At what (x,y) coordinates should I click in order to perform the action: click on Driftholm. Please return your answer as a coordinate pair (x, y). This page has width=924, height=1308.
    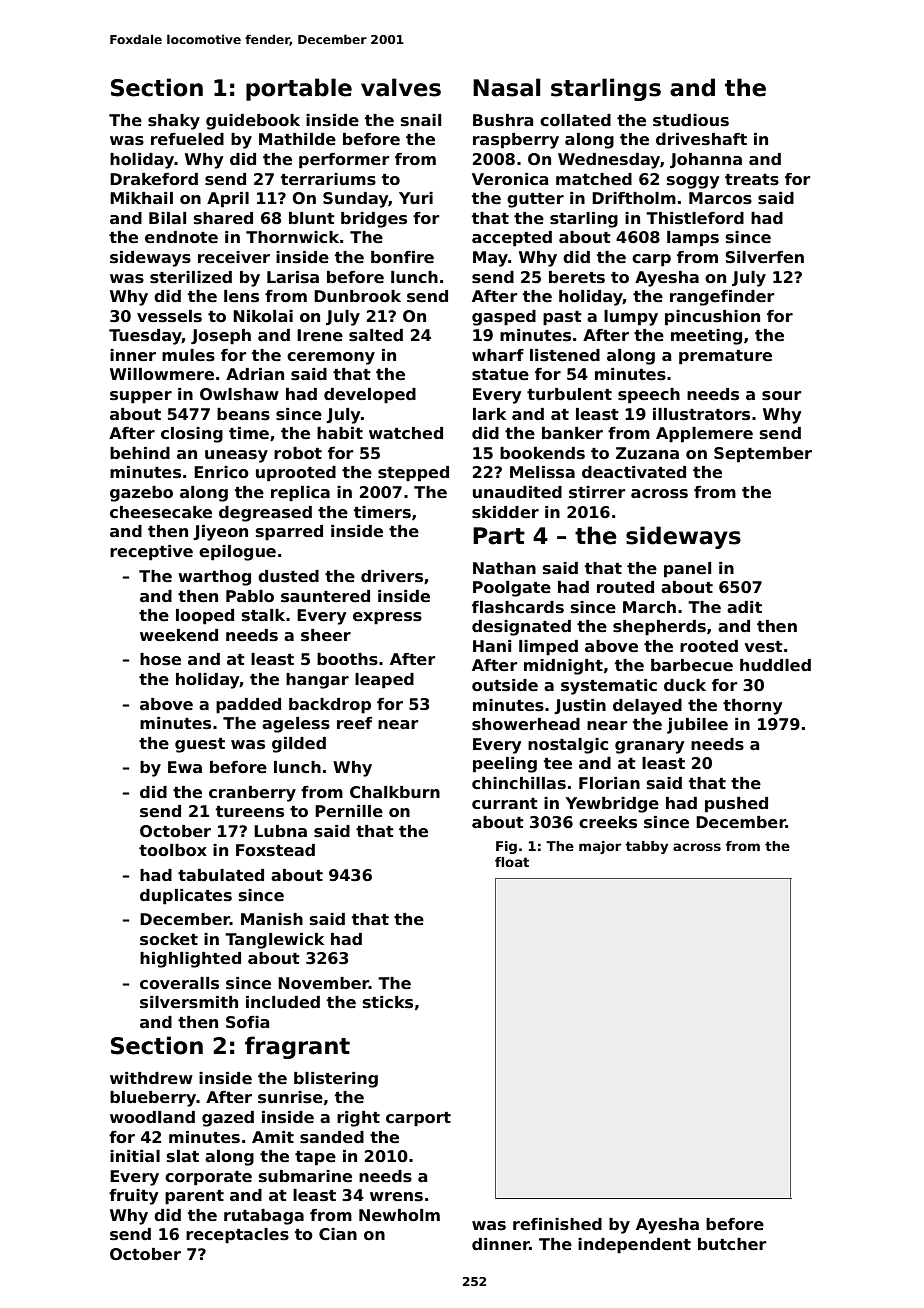
    Looking at the image, I should click on (634, 198).
